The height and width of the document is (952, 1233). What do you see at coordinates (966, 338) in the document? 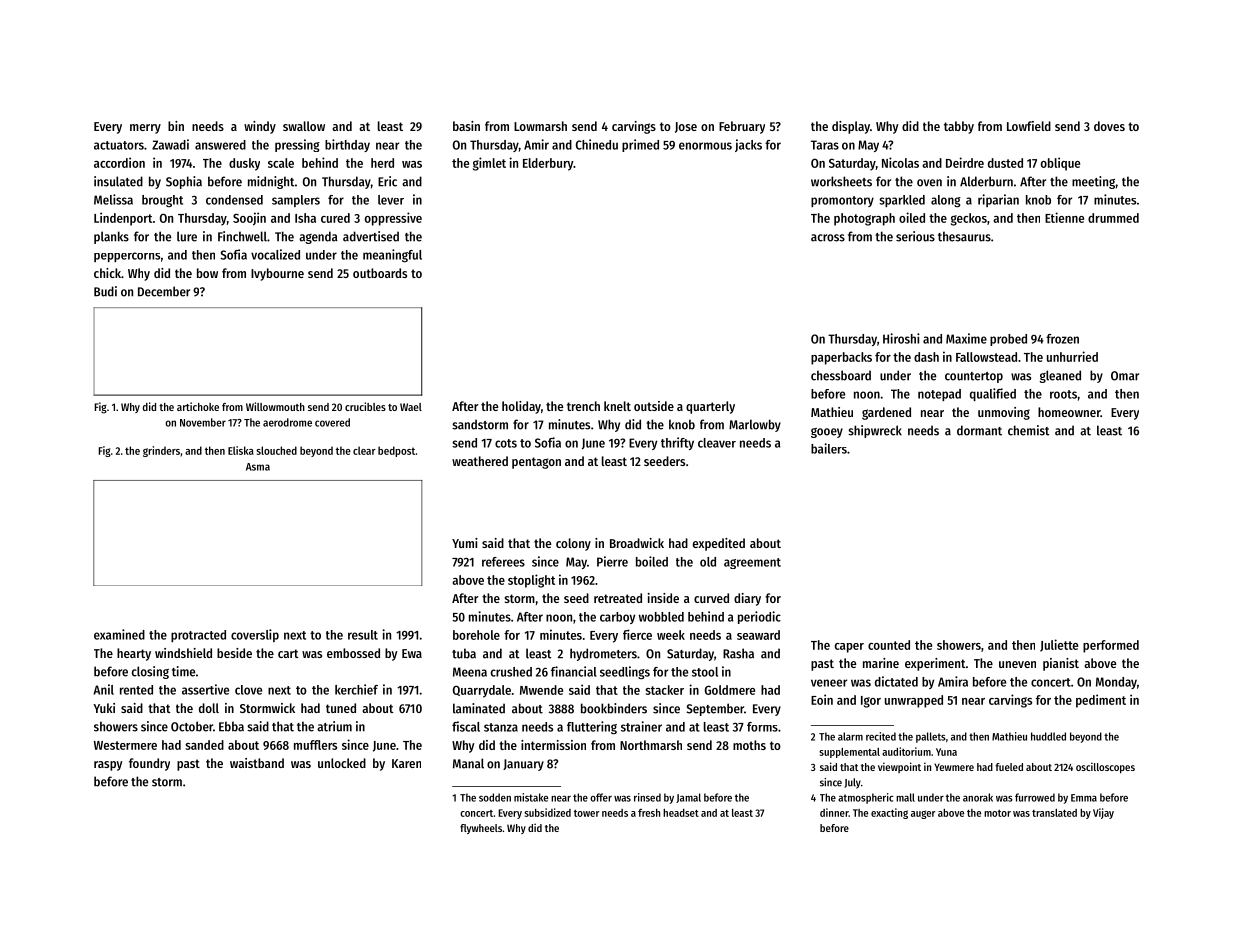
I see `Maxime` at bounding box center [966, 338].
